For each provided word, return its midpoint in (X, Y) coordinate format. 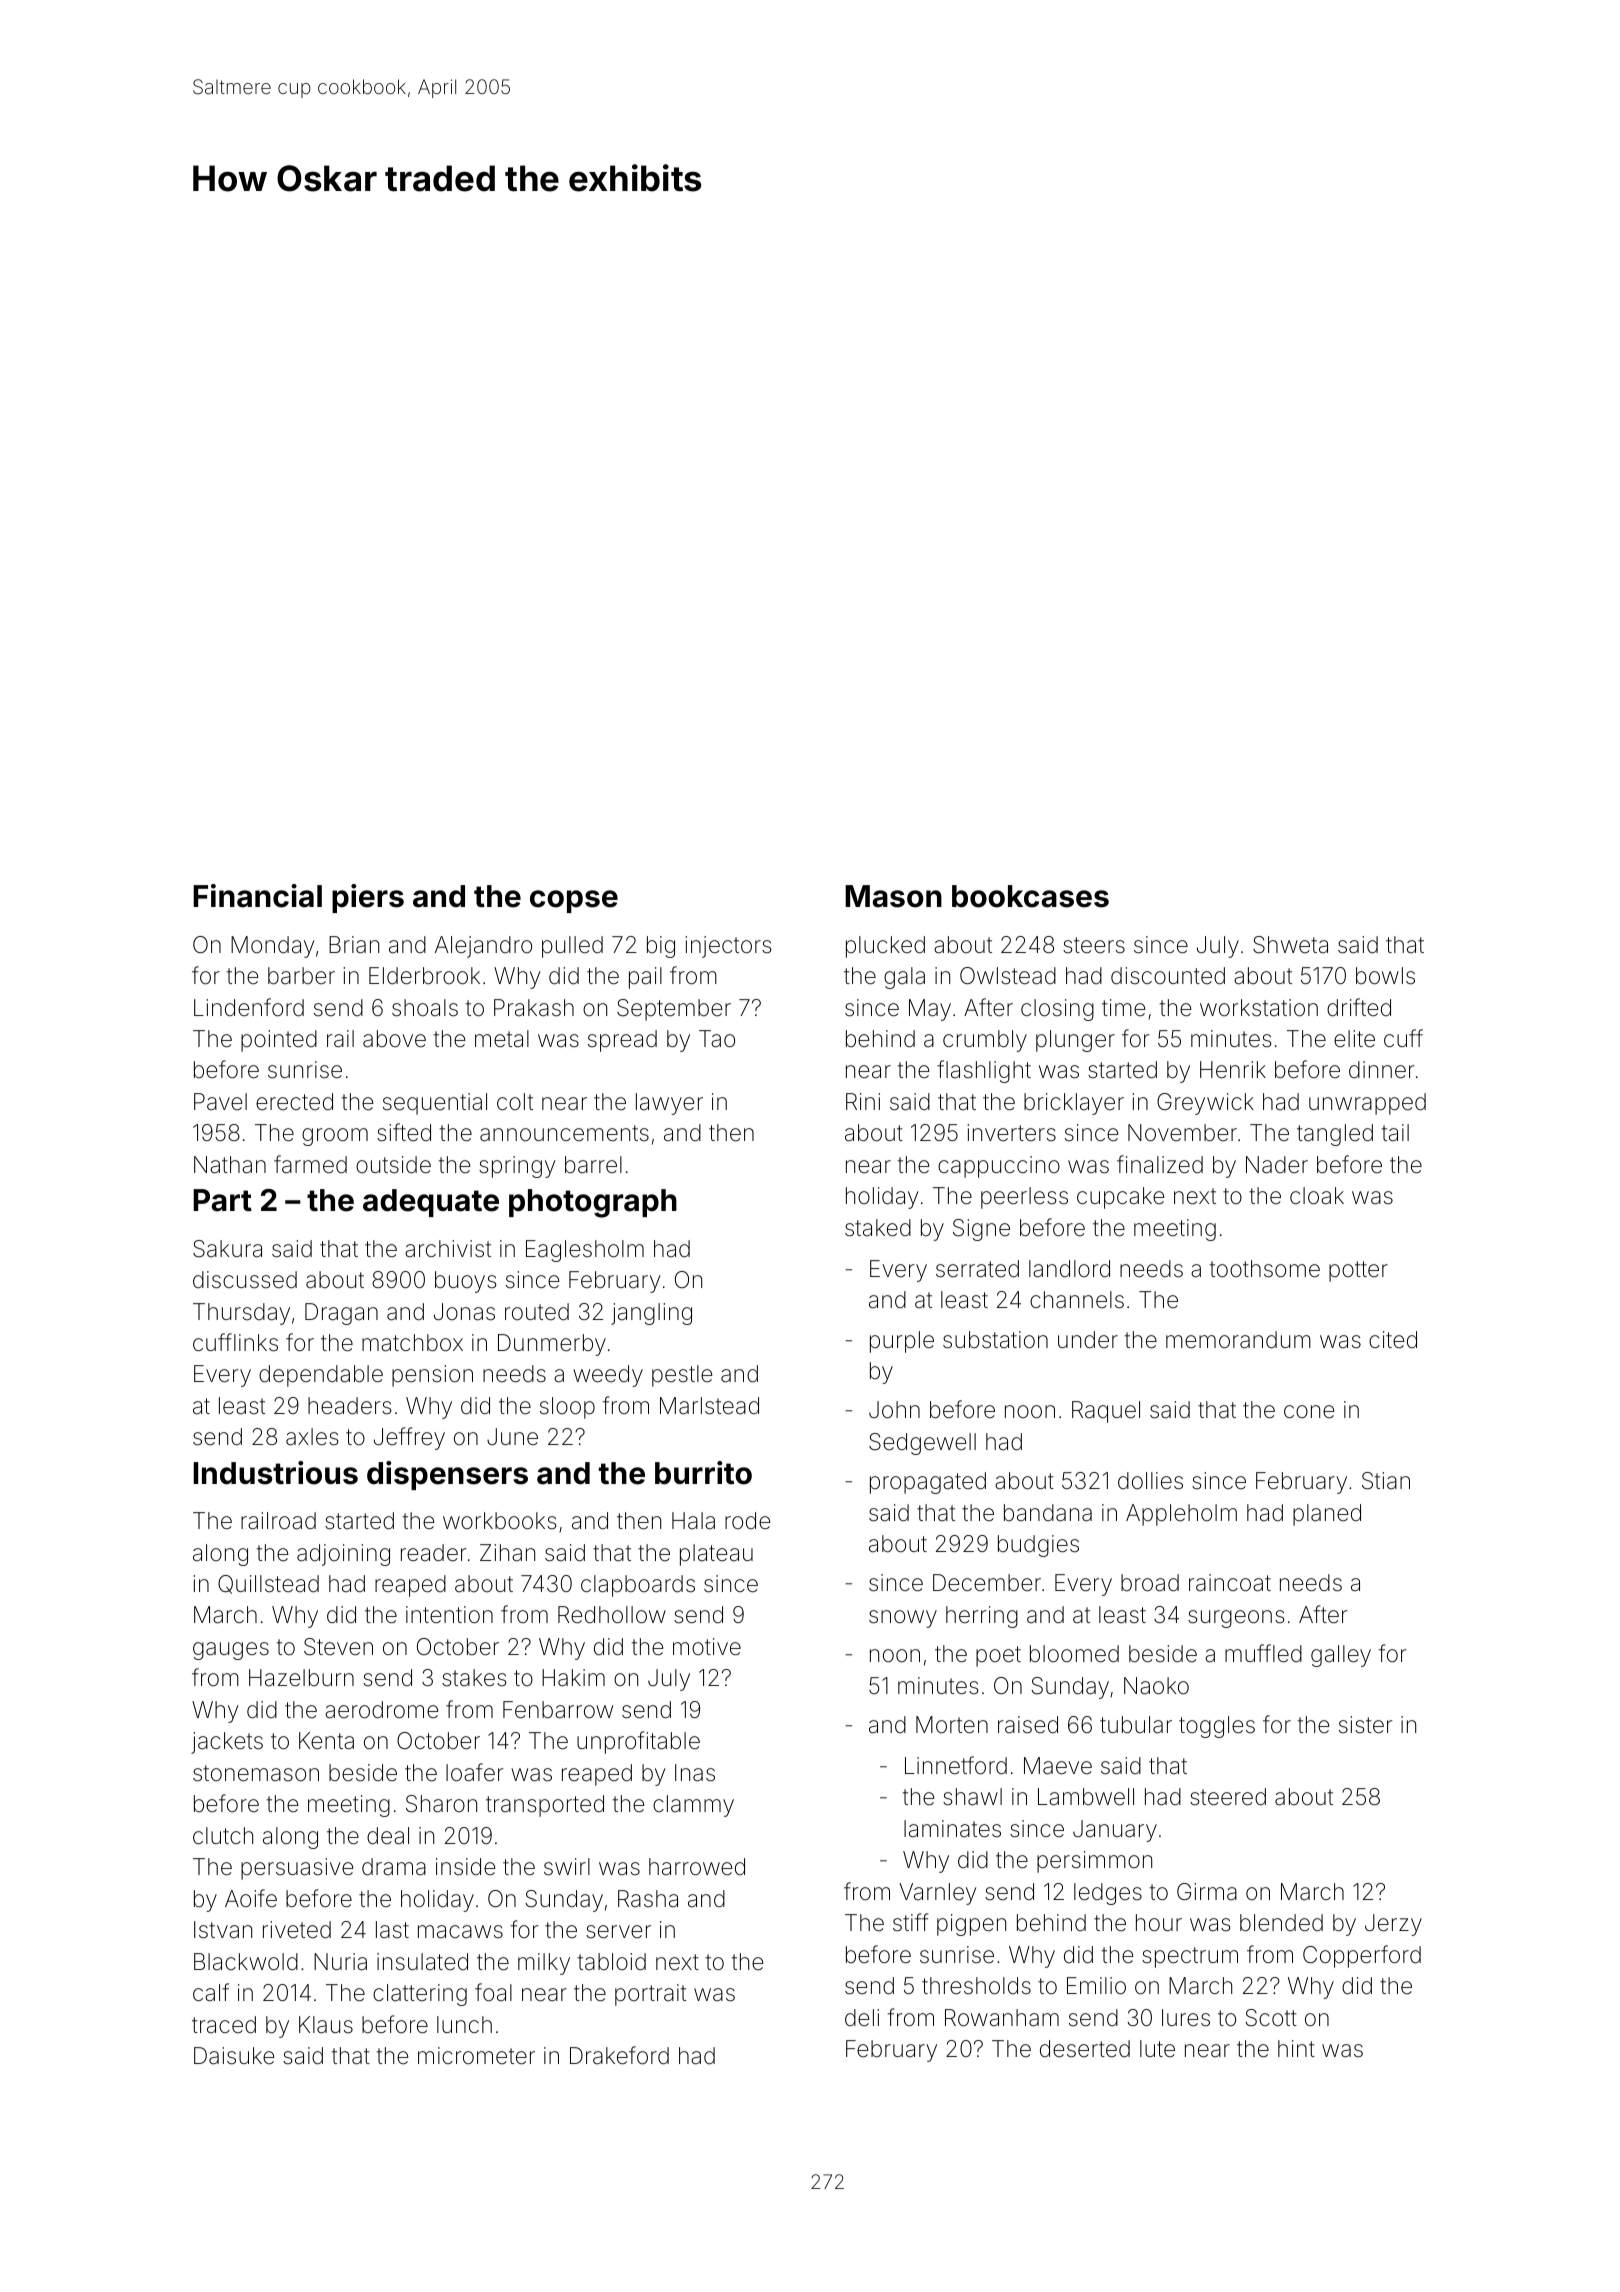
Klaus (326, 2025)
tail (1395, 1133)
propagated (928, 1483)
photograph (593, 1203)
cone (1309, 1412)
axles (312, 1437)
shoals (425, 1008)
